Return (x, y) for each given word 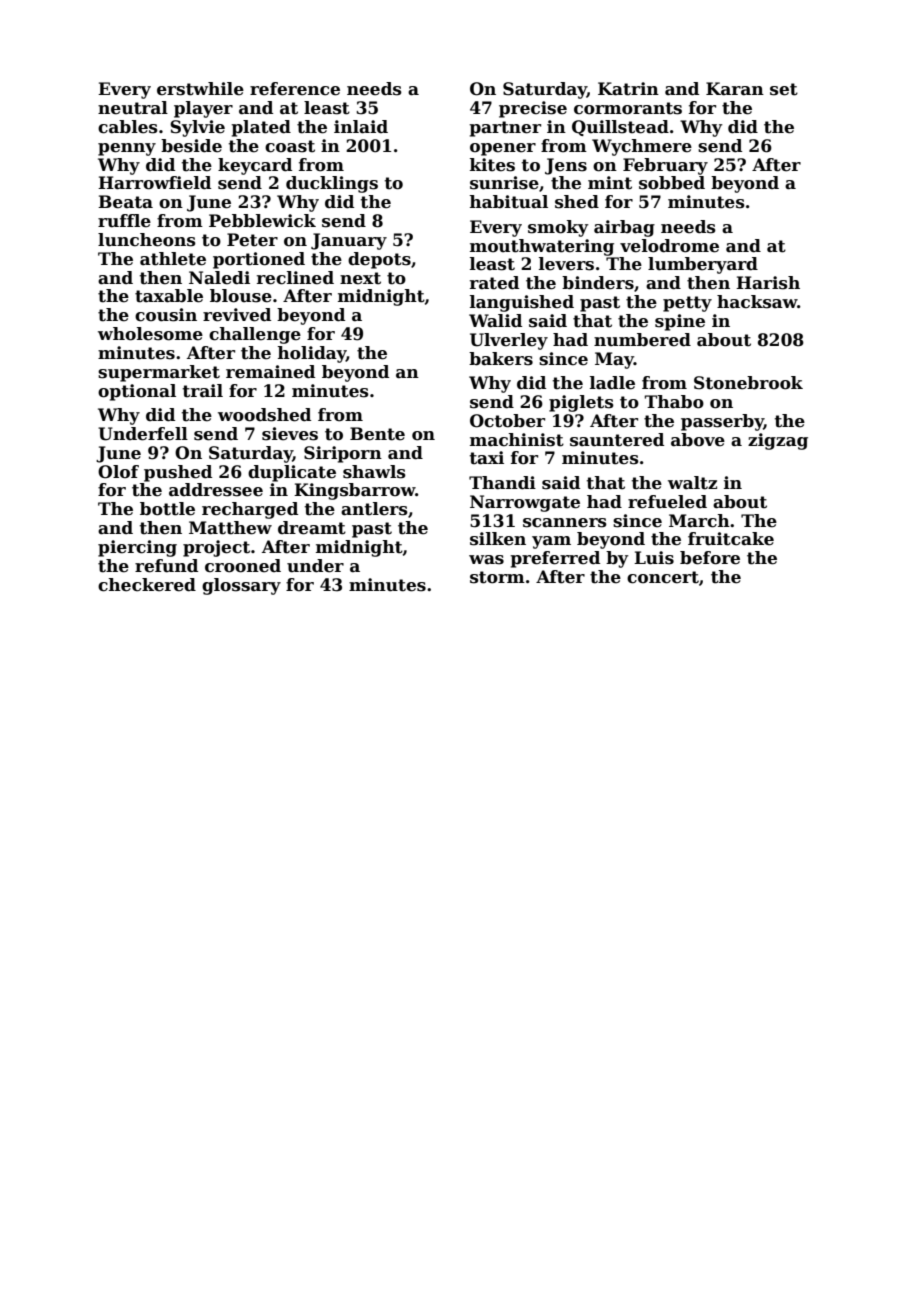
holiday (311, 354)
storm (497, 577)
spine (680, 322)
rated (494, 283)
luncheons (147, 240)
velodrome (669, 246)
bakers (501, 359)
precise (533, 109)
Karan (735, 89)
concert (663, 577)
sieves (290, 434)
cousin (166, 315)
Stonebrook (748, 383)
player (203, 109)
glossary (241, 586)
